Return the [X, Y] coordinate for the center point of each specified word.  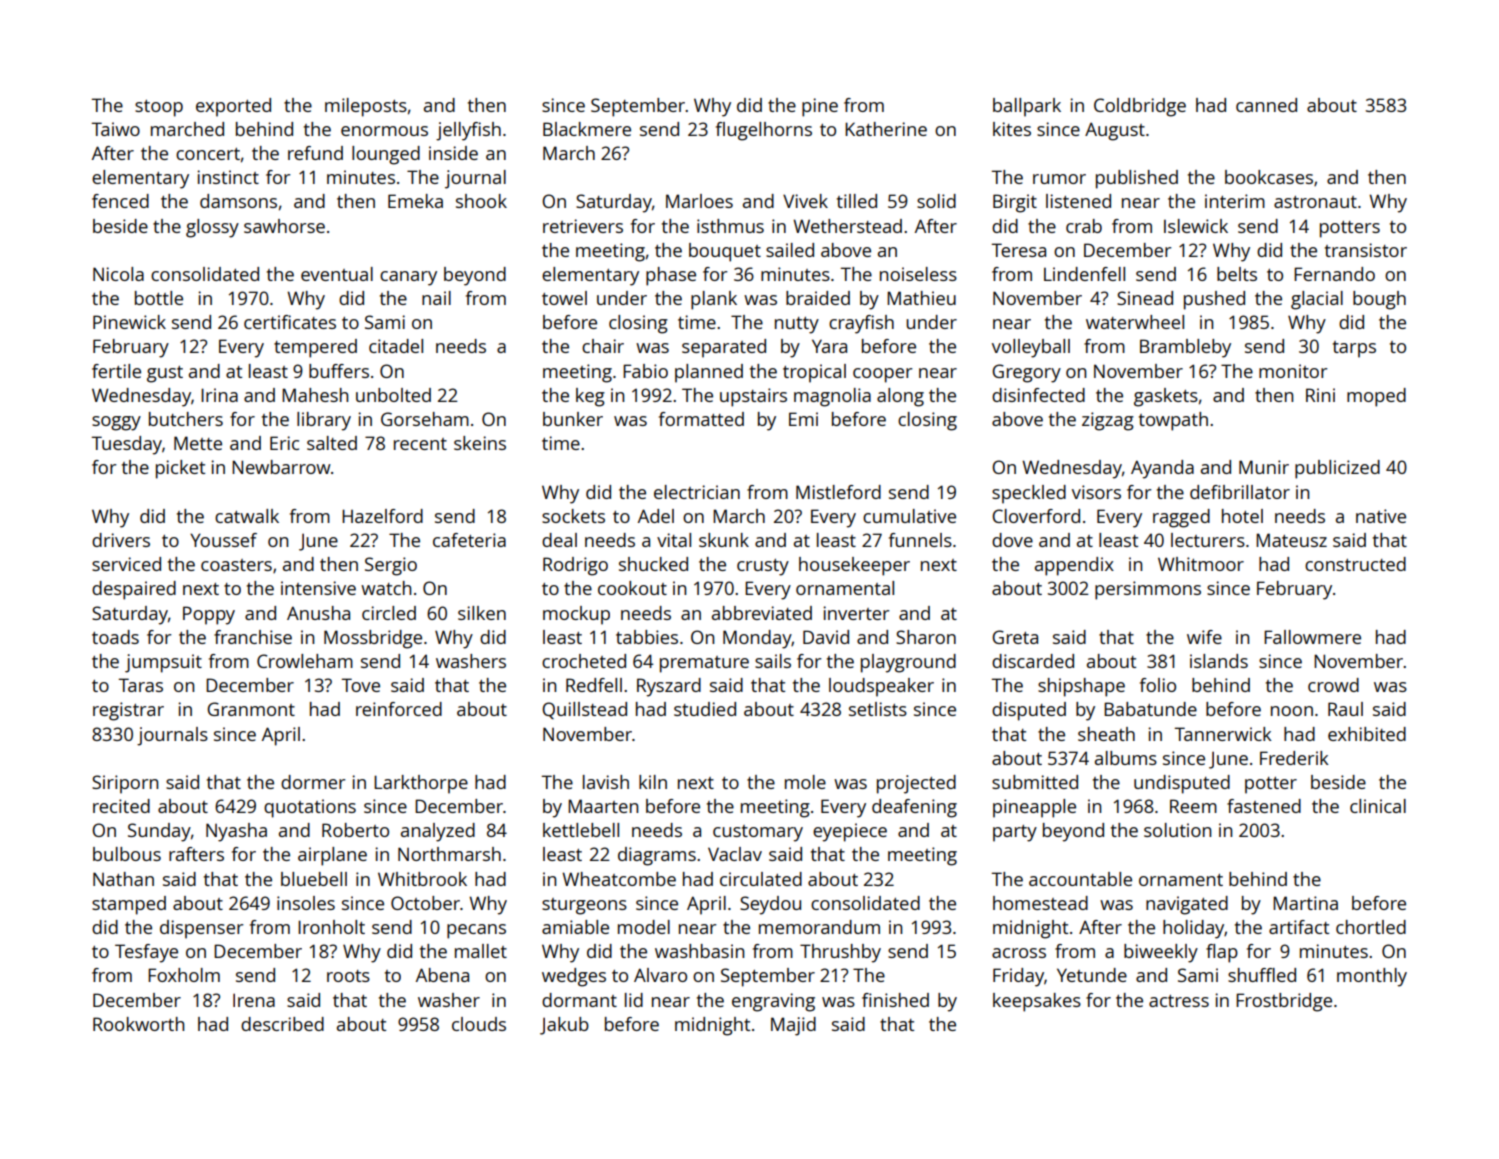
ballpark [1027, 107]
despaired [134, 590]
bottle [159, 298]
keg [590, 397]
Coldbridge [1140, 107]
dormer [313, 782]
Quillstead [584, 710]
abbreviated [762, 613]
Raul [1345, 709]
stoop [159, 108]
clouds [479, 1024]
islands [1219, 661]
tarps [1354, 349]
